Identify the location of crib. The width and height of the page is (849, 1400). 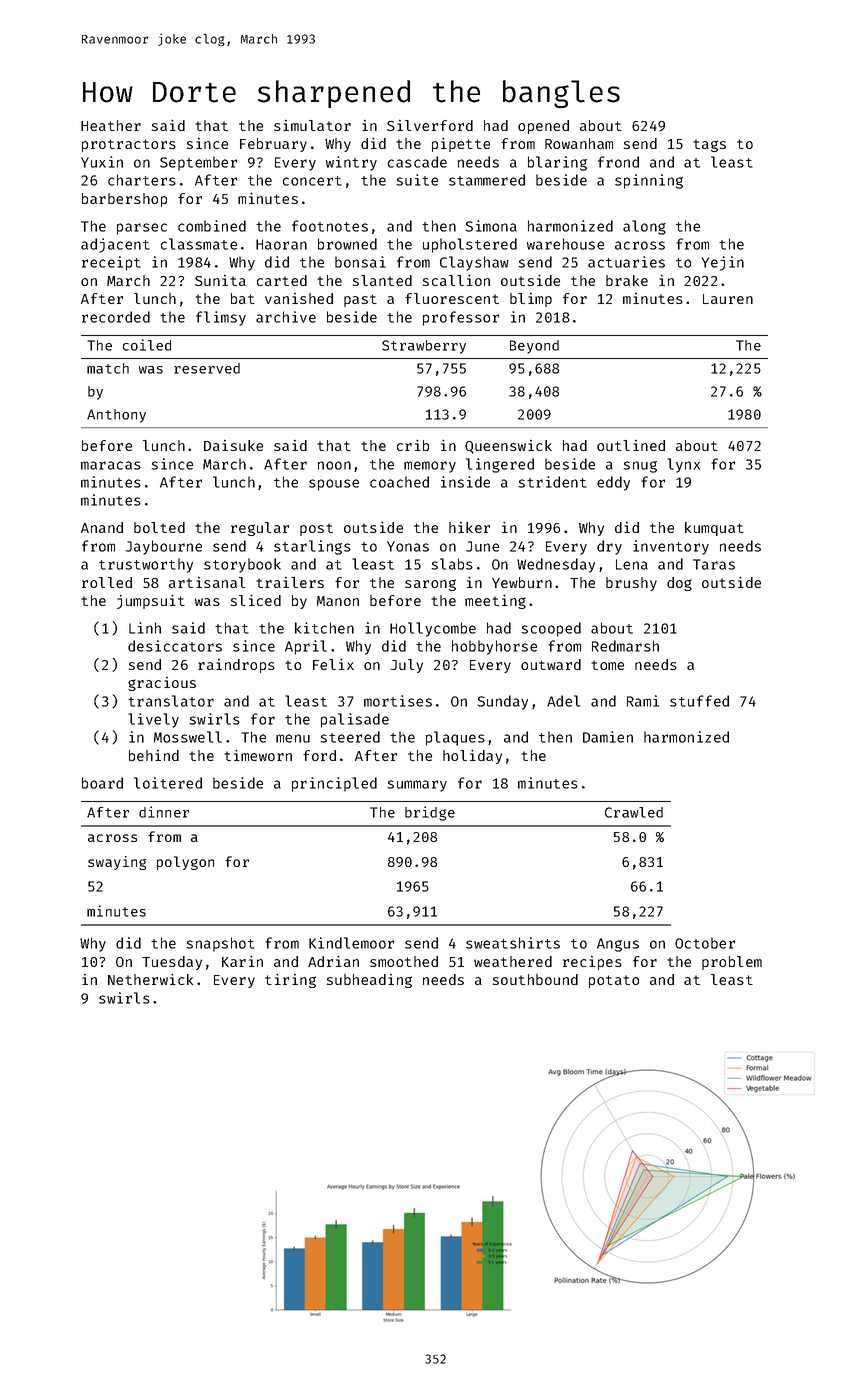
(413, 445).
